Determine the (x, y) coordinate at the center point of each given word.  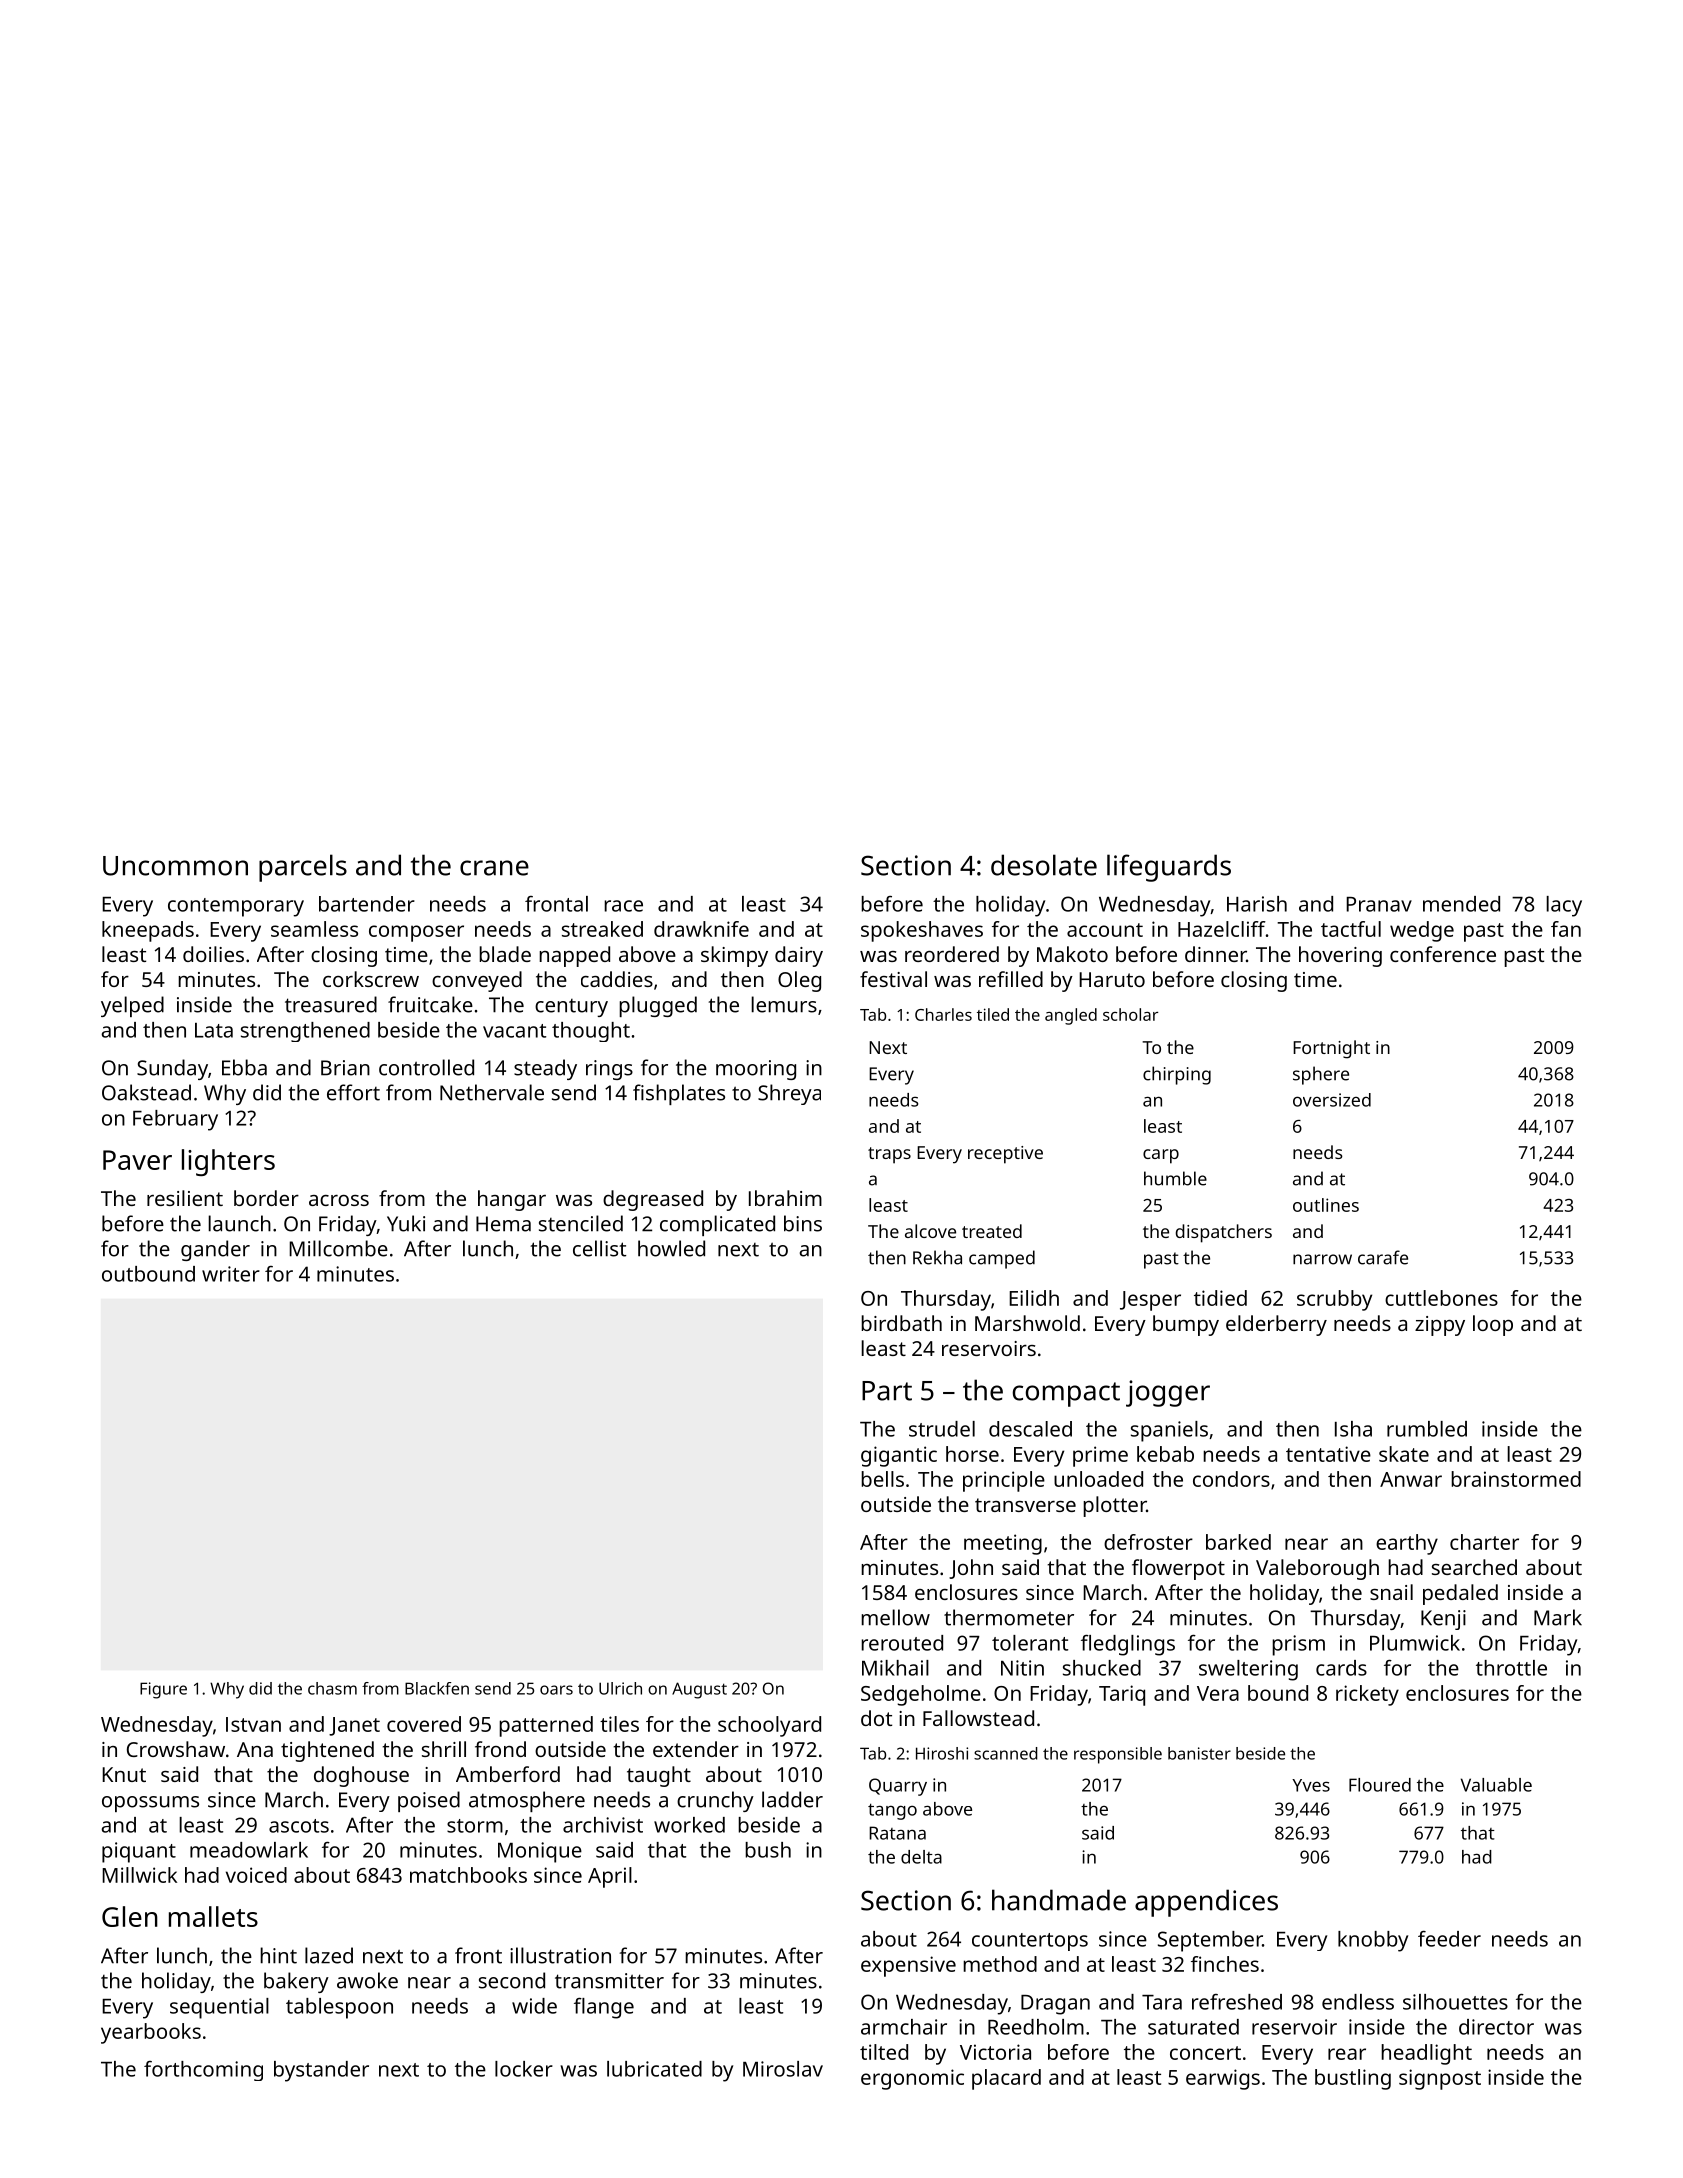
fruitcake (430, 1004)
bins (803, 1223)
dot (876, 1718)
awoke (367, 1980)
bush (768, 1850)
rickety (1367, 1695)
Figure (163, 1690)
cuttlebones (1441, 1298)
